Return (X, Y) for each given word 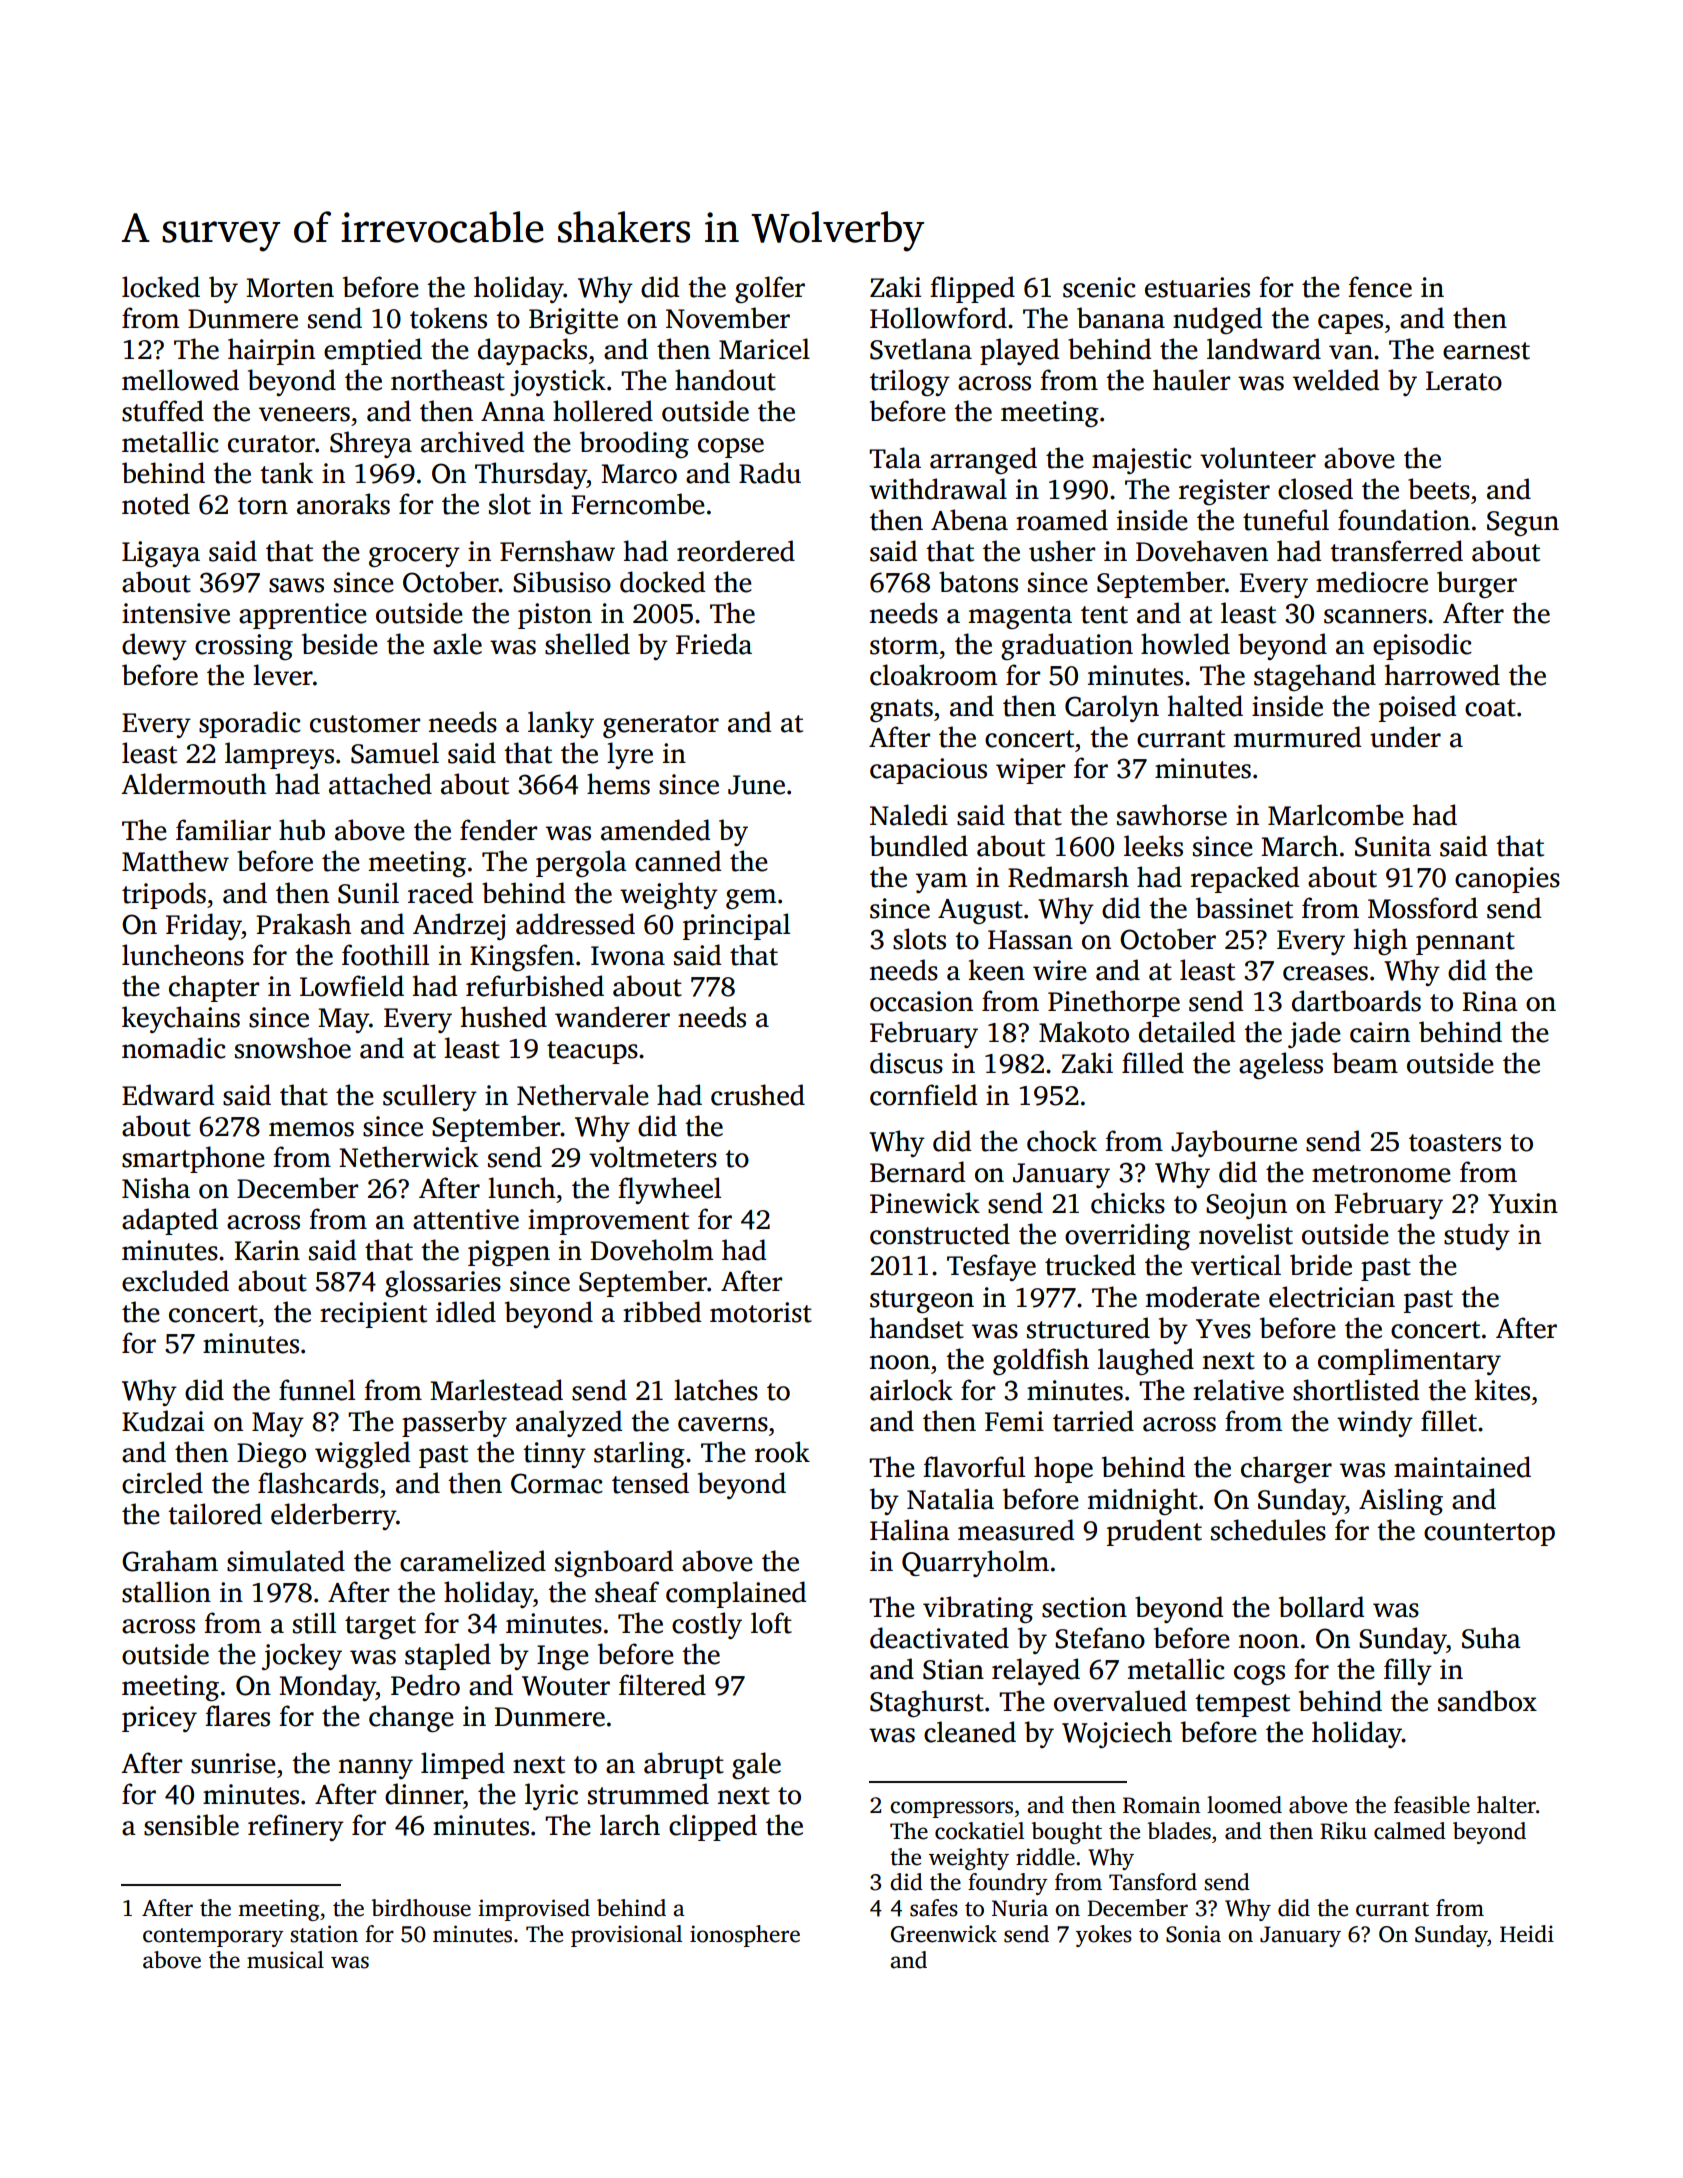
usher (1062, 551)
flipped (972, 289)
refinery (296, 1827)
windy (1375, 1423)
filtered (662, 1685)
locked (161, 287)
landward (1264, 349)
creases (1325, 973)
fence (1380, 287)
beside (340, 644)
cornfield (923, 1095)
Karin (267, 1250)
